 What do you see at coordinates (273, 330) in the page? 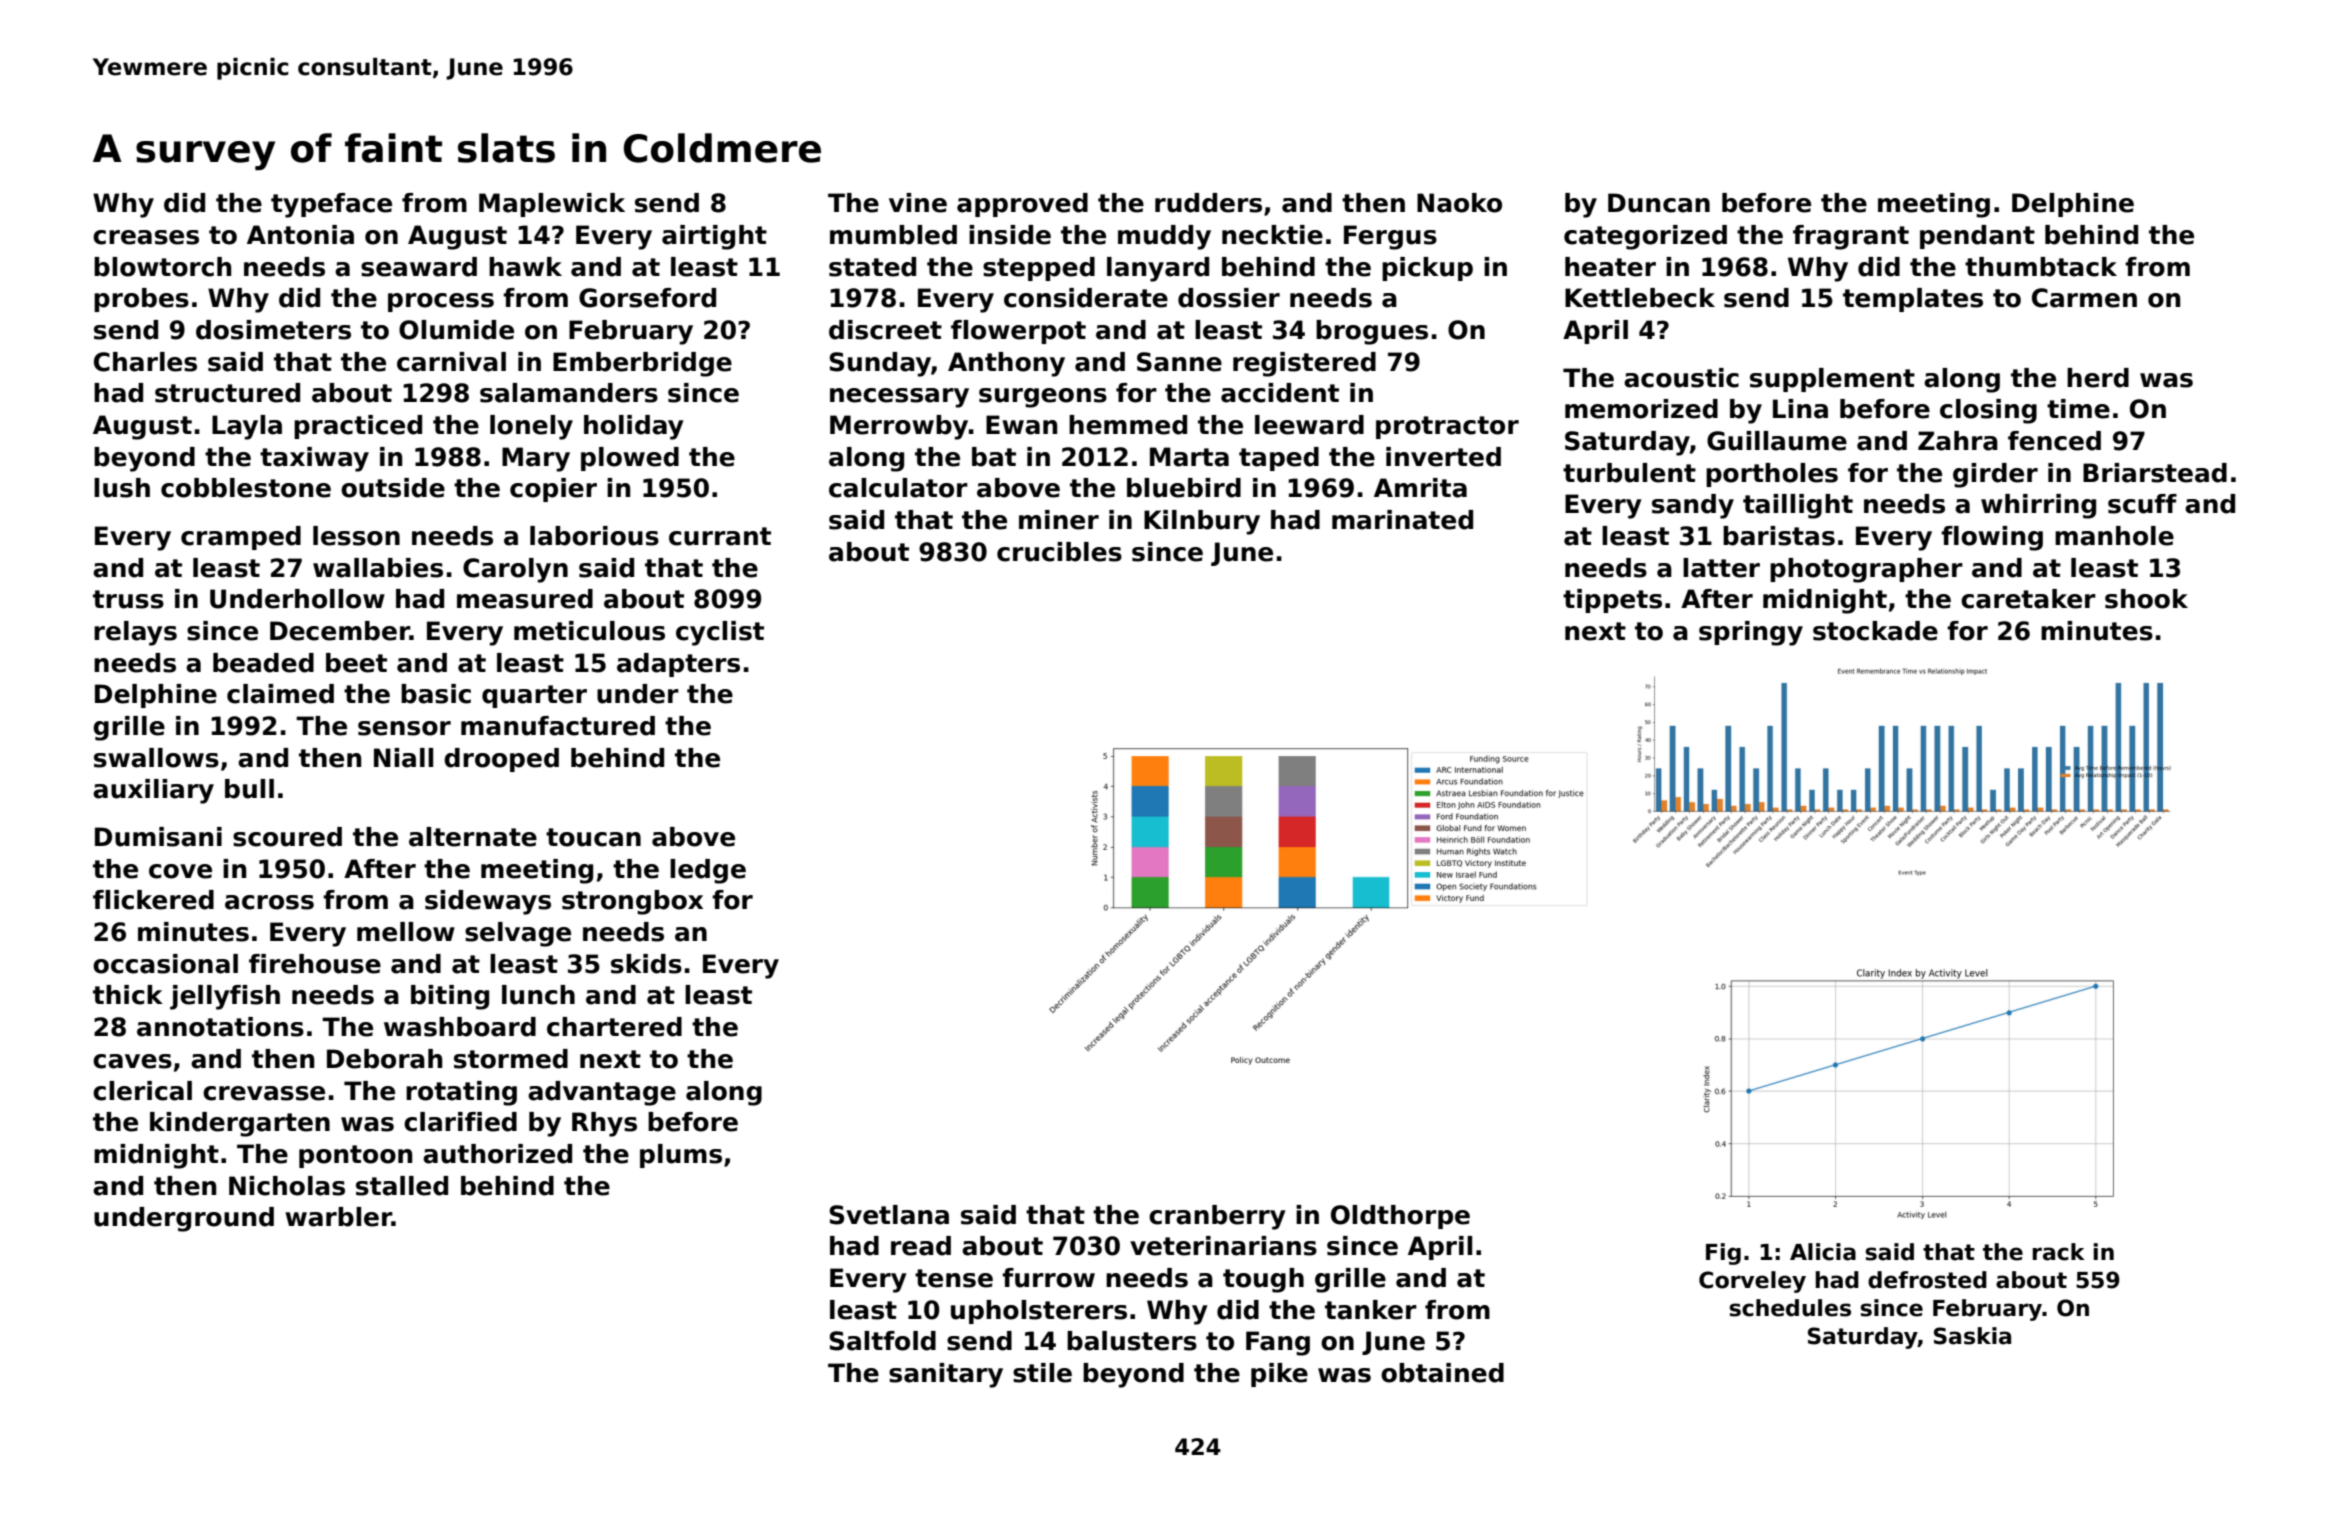
I see `dosimeters` at bounding box center [273, 330].
